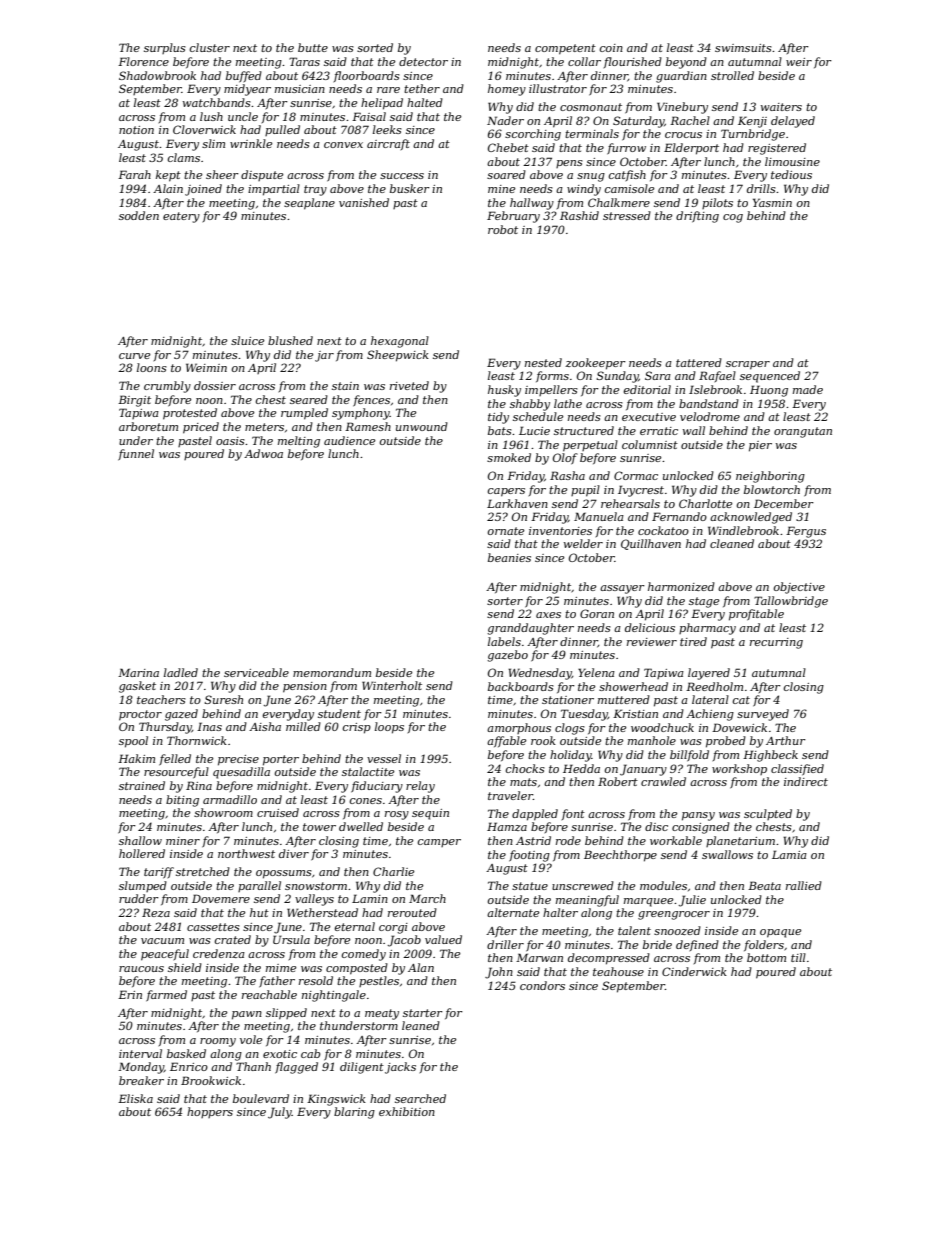  Describe the element at coordinates (694, 971) in the image. I see `Cinderwick` at that location.
